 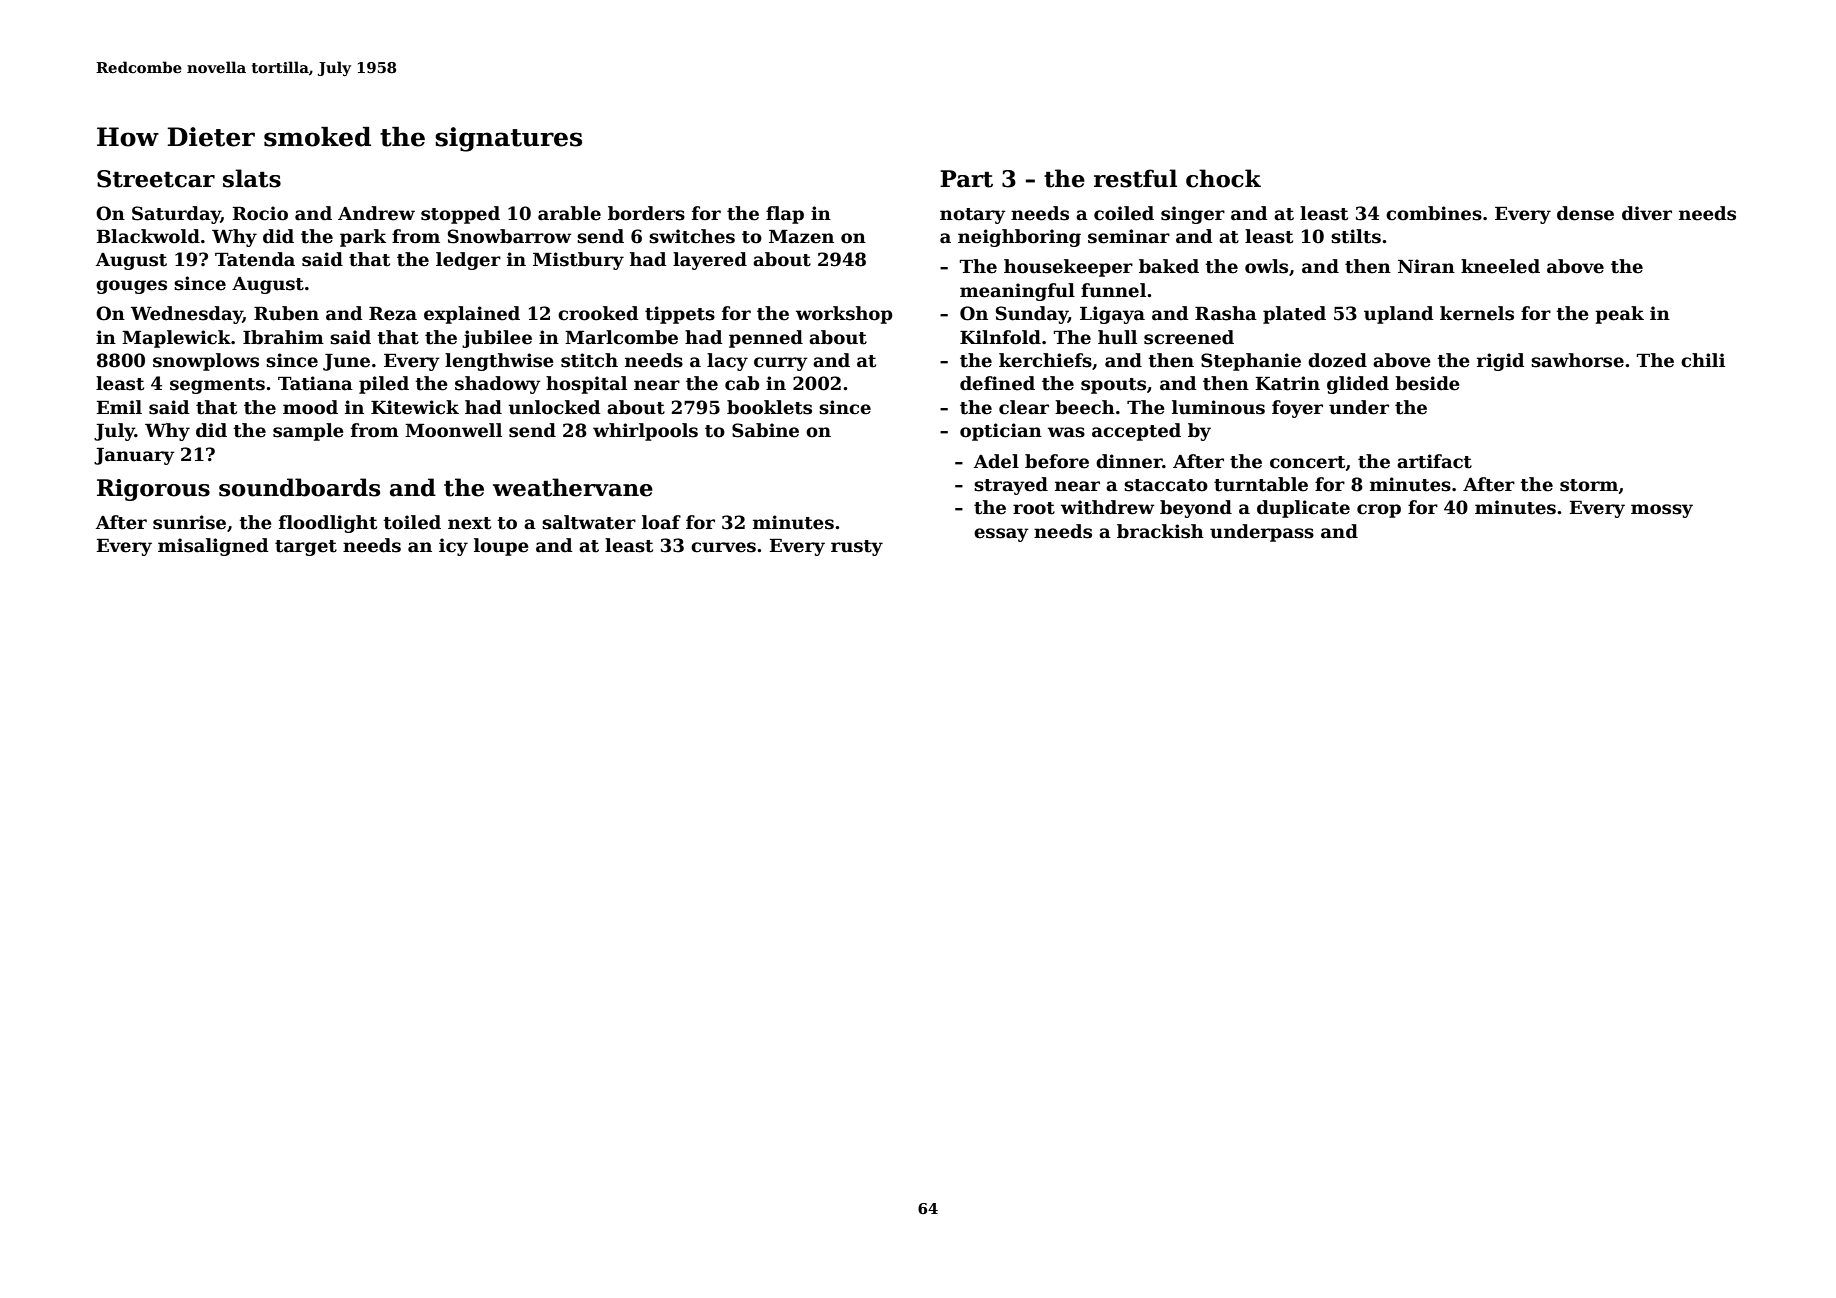 I want to click on slats, so click(x=252, y=178).
